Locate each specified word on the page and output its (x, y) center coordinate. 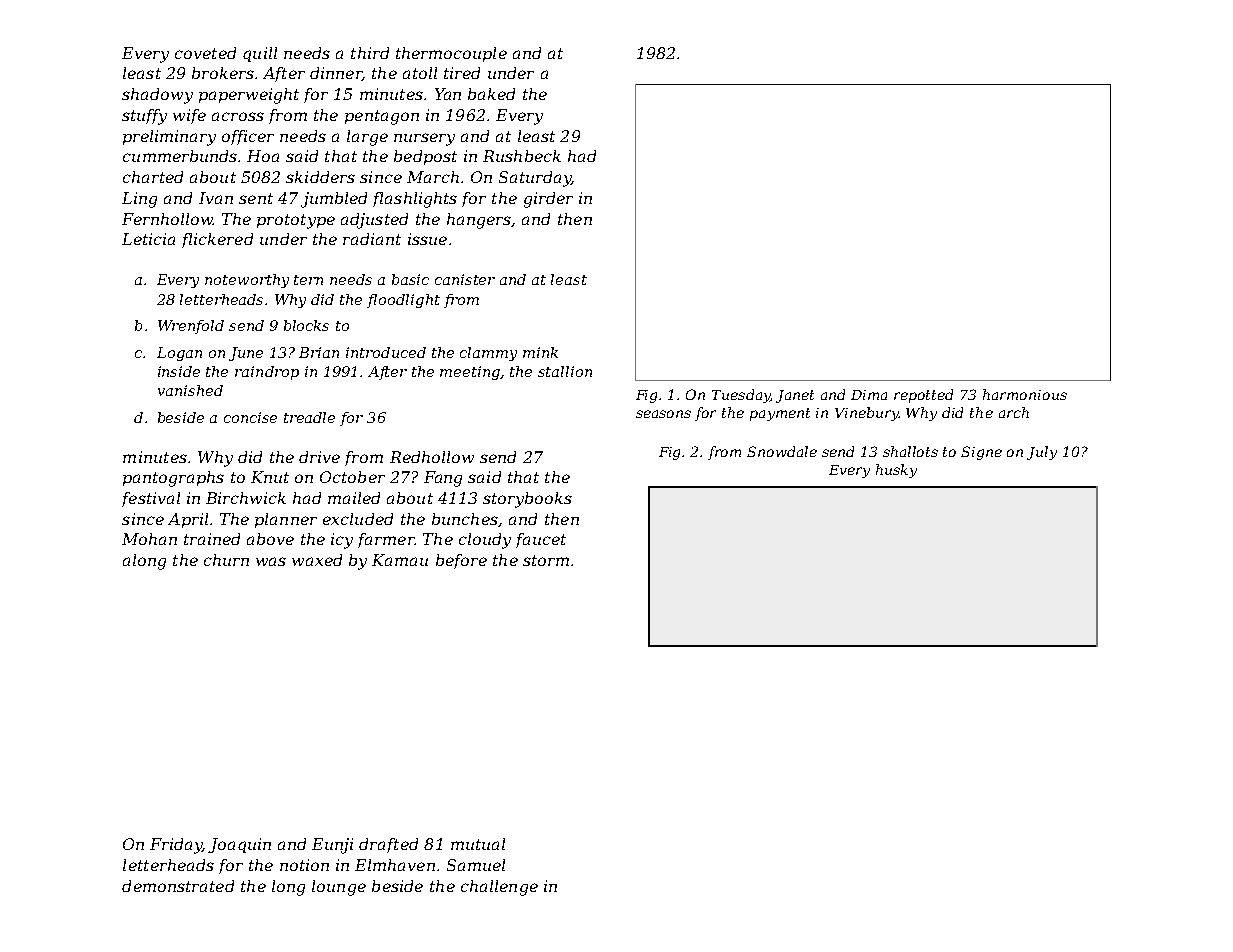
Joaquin (239, 845)
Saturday (535, 179)
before (461, 561)
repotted (923, 396)
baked (491, 94)
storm (546, 560)
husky (896, 471)
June (246, 354)
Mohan (149, 539)
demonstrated (178, 886)
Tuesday (741, 396)
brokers (223, 73)
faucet (541, 540)
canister (465, 279)
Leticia (148, 239)
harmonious (1025, 394)
